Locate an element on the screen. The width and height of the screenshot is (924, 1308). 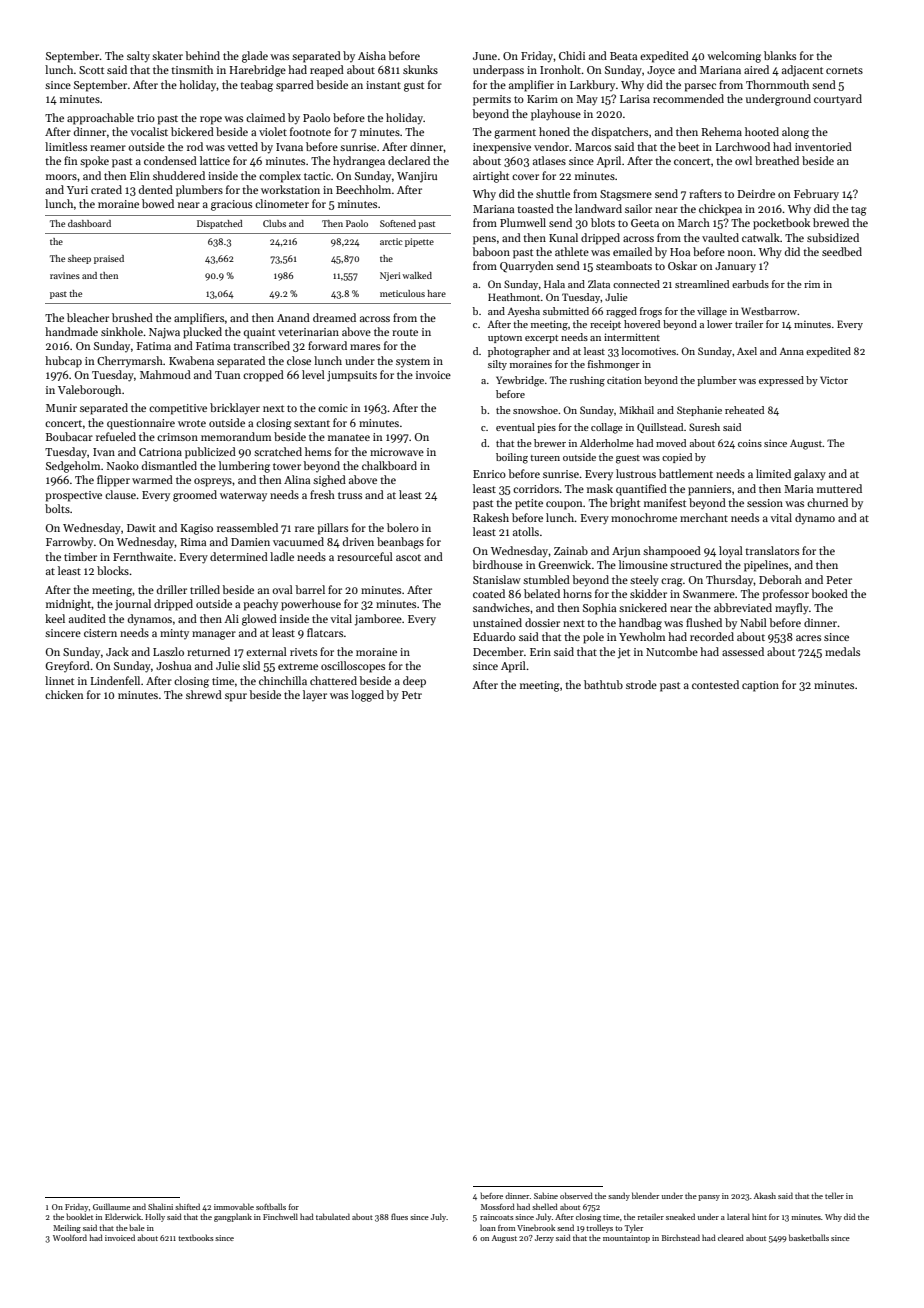
instant is located at coordinates (383, 85).
